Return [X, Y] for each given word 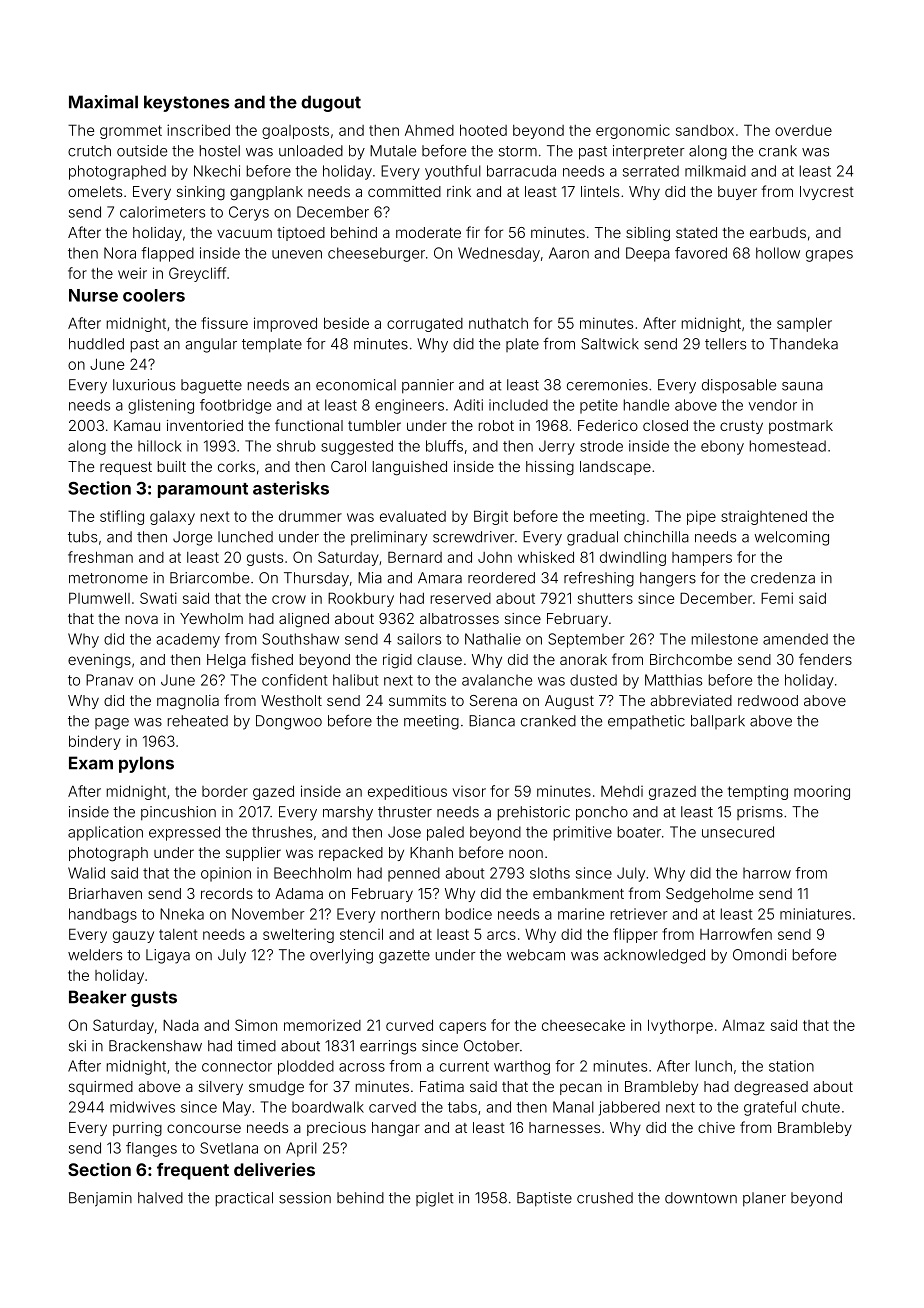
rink [459, 191]
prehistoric [534, 813]
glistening [161, 406]
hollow [778, 253]
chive [716, 1127]
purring [137, 1129]
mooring [822, 792]
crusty [741, 427]
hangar [396, 1129]
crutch [89, 151]
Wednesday [499, 254]
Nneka [182, 914]
